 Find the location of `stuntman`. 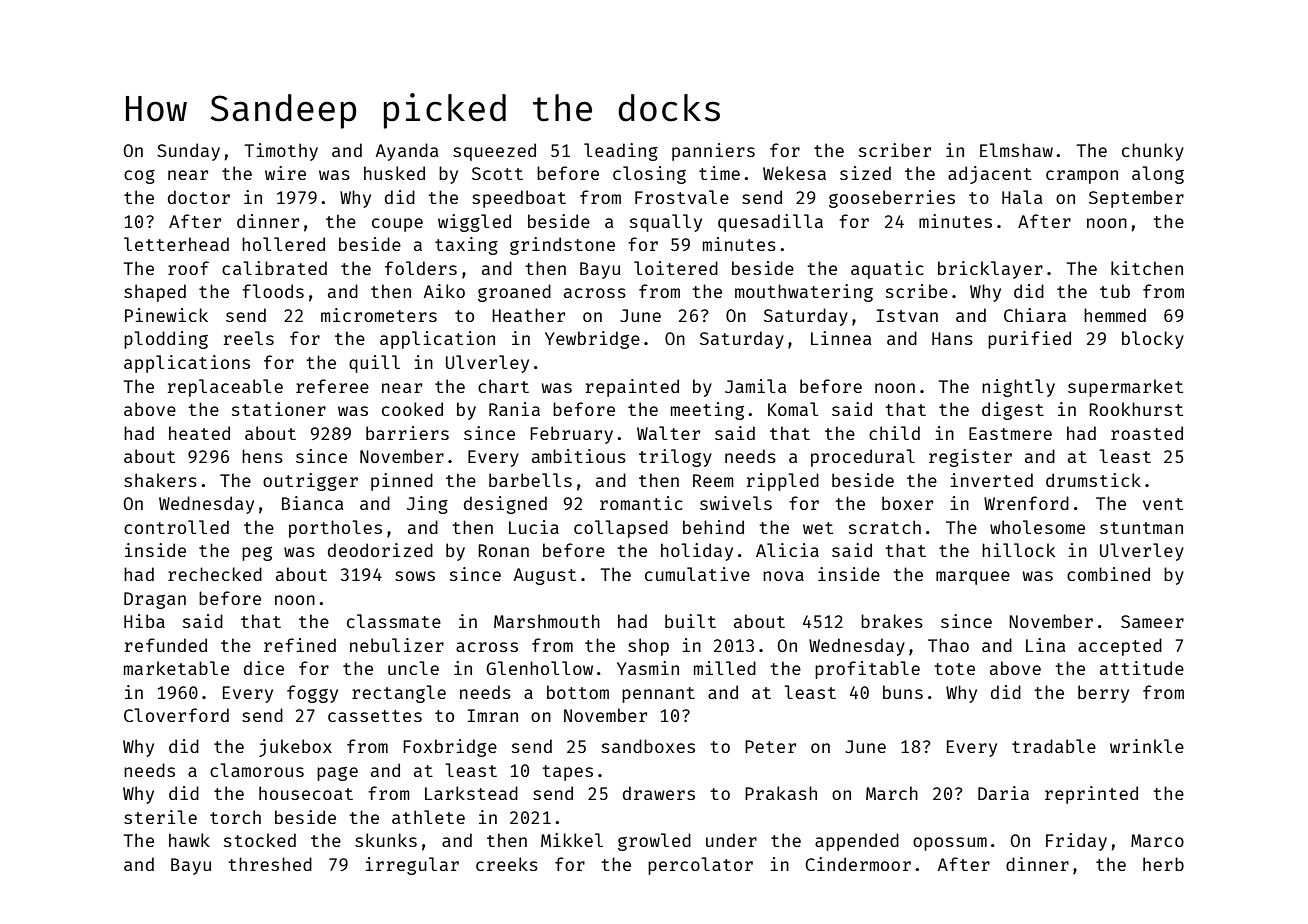

stuntman is located at coordinates (1141, 528).
